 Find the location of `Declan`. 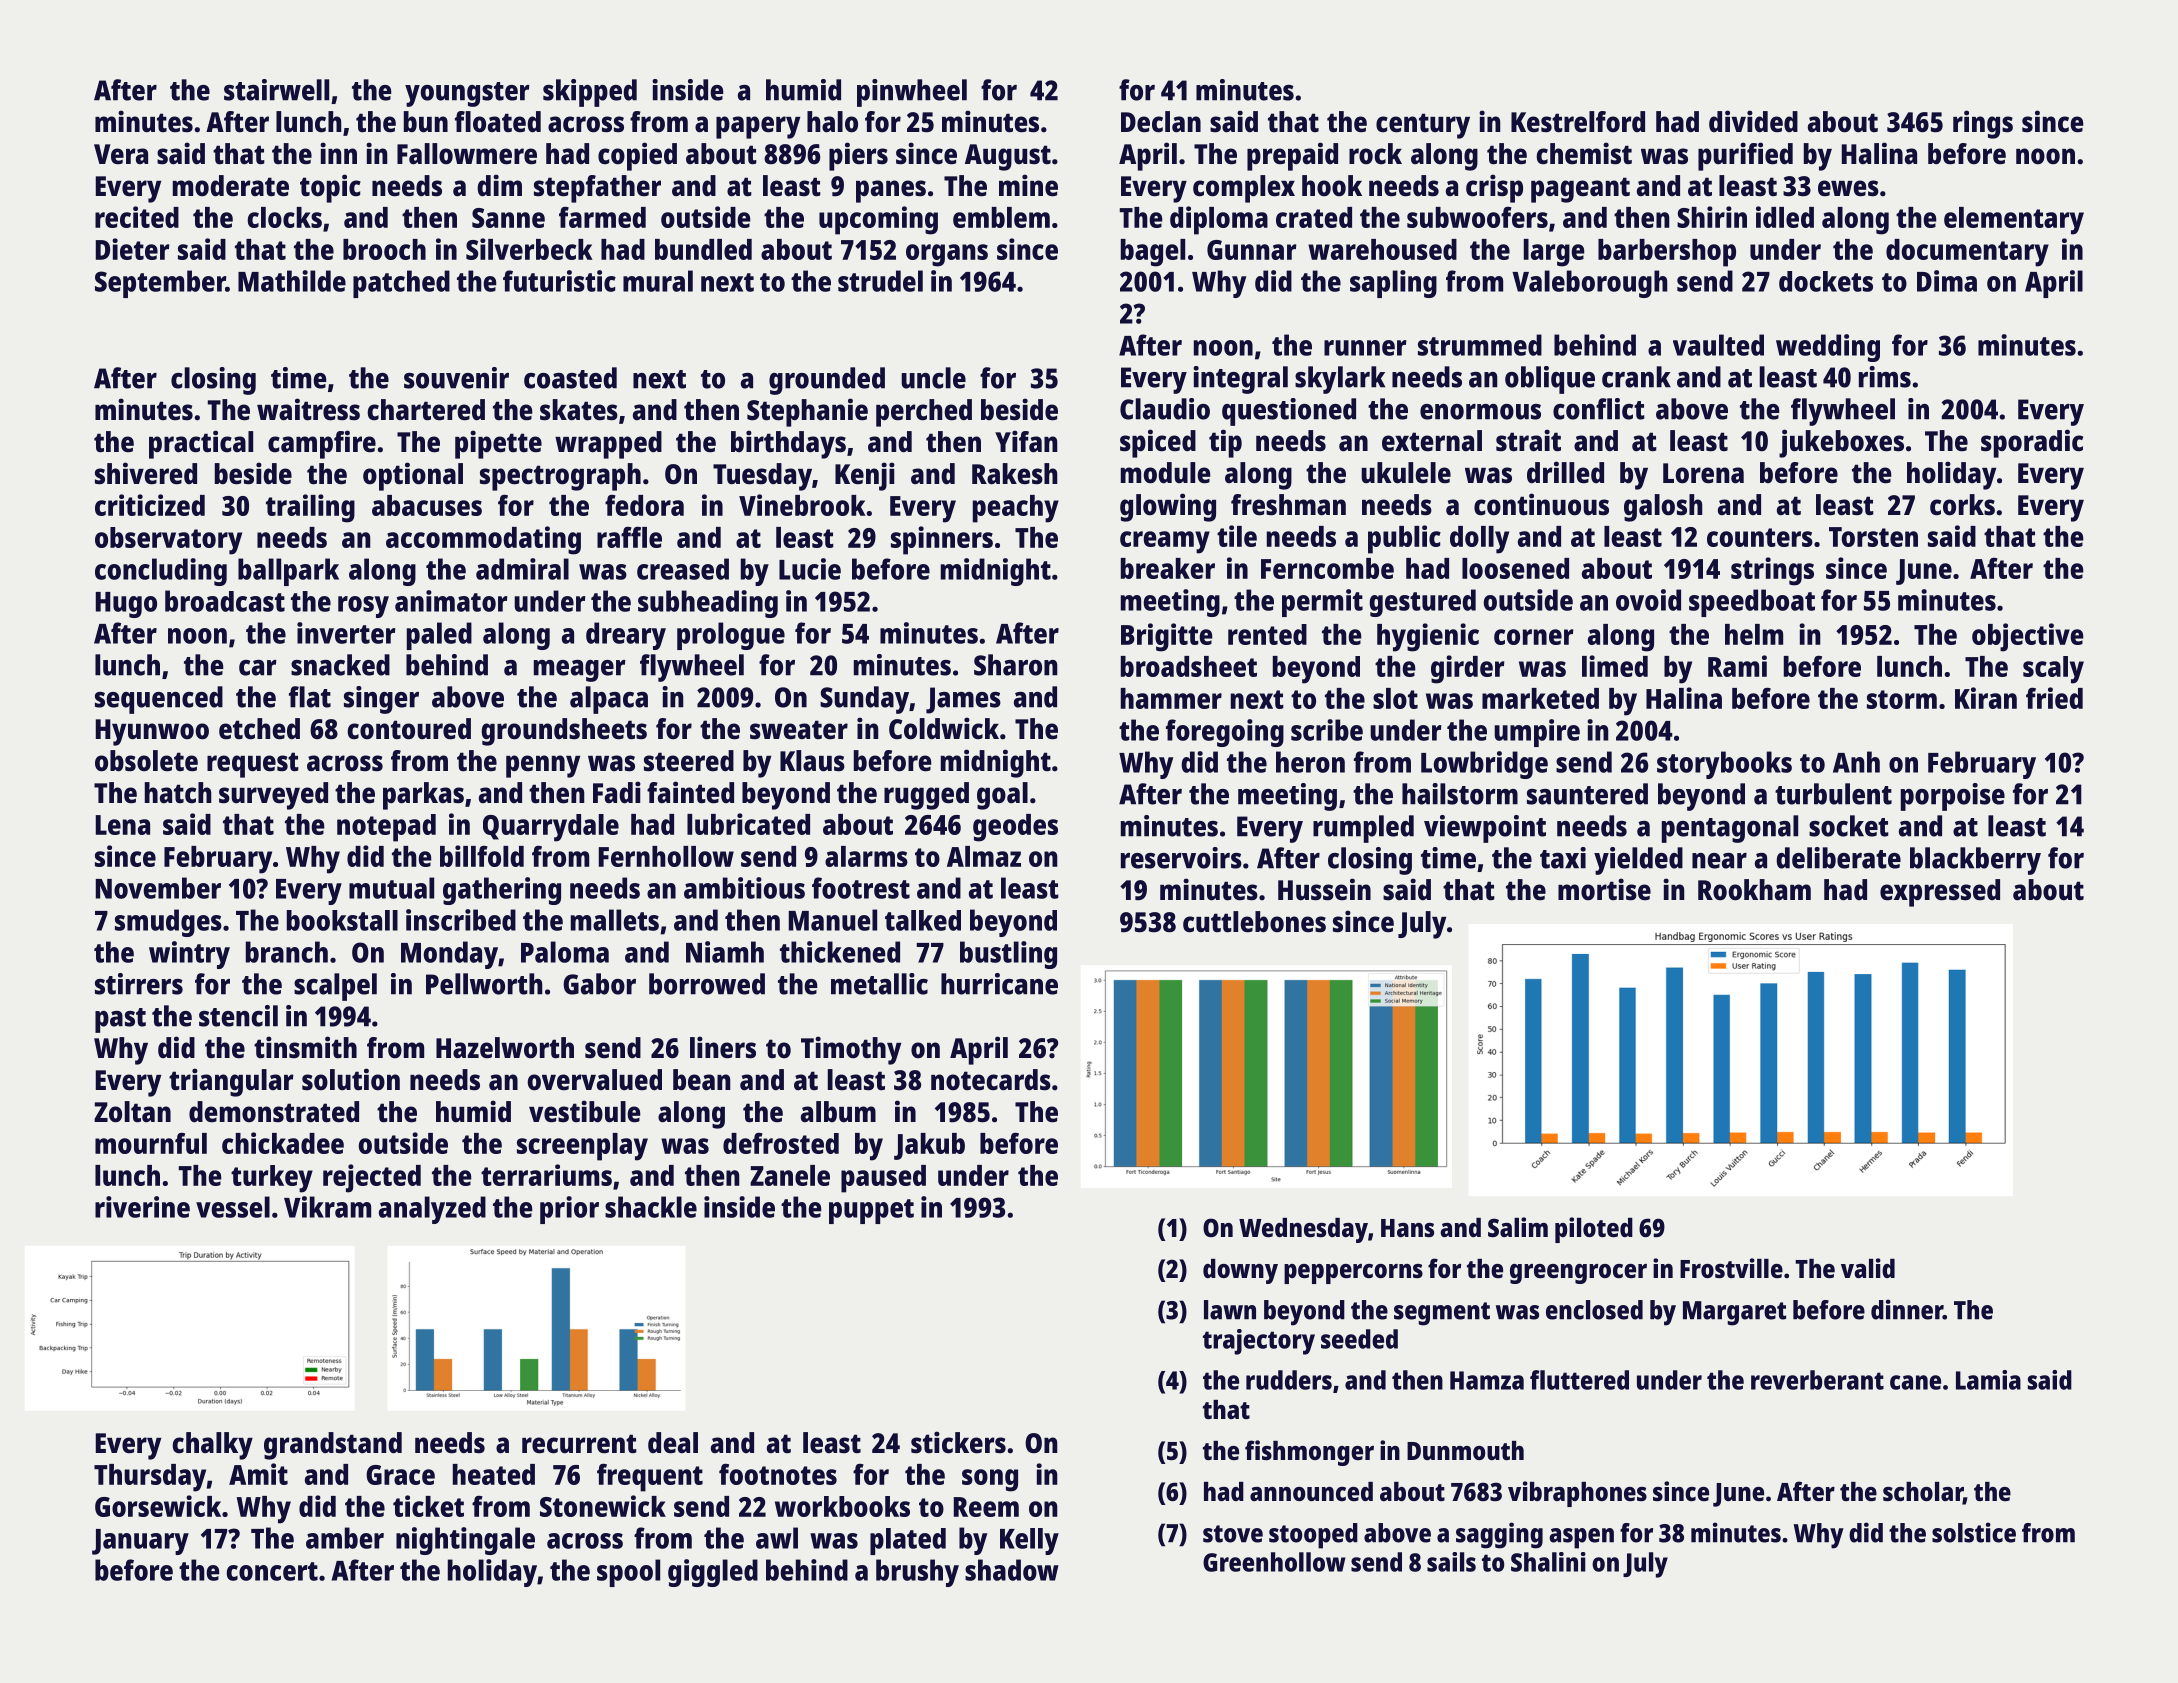

Declan is located at coordinates (1161, 122).
